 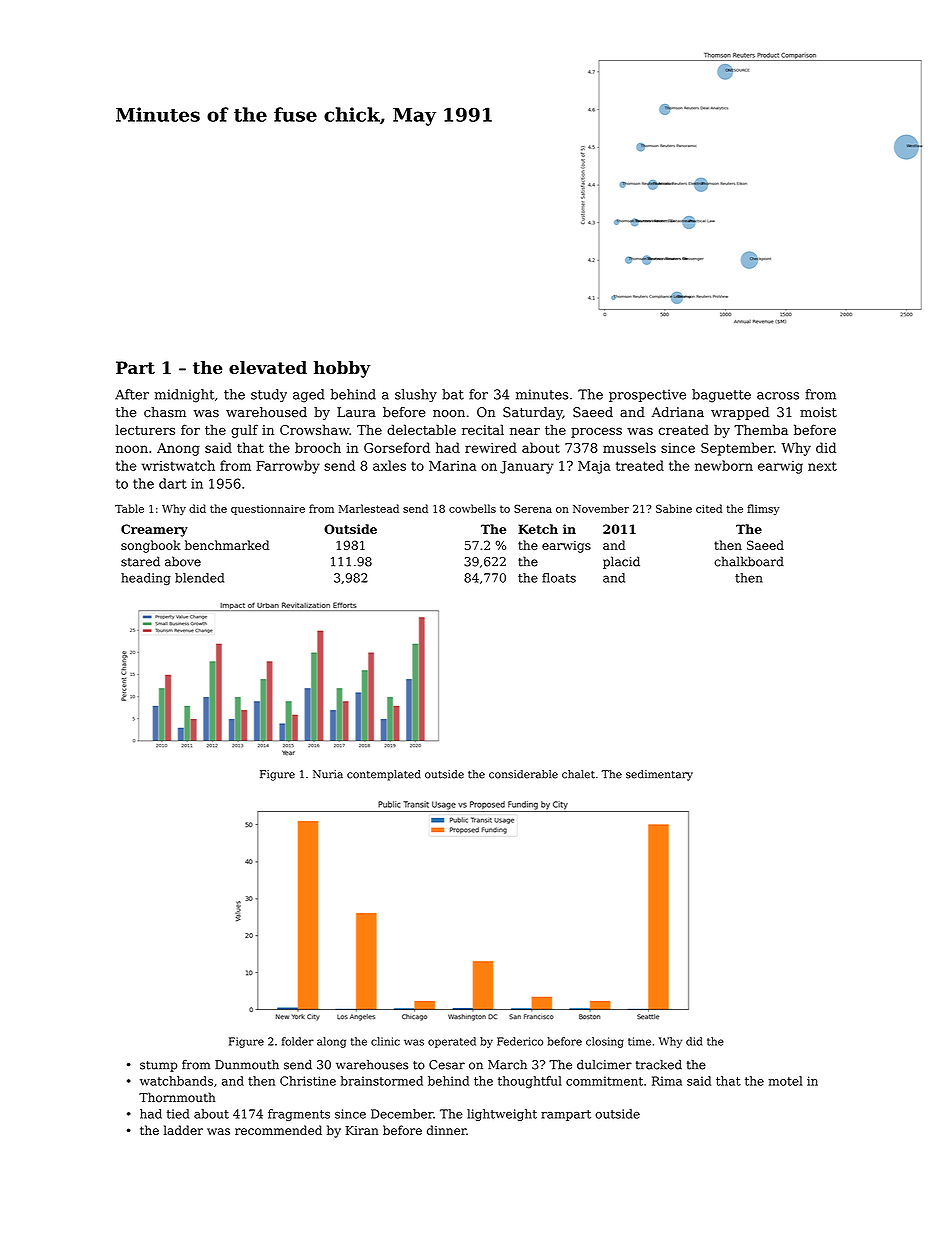 What do you see at coordinates (659, 775) in the screenshot?
I see `sedimentary` at bounding box center [659, 775].
